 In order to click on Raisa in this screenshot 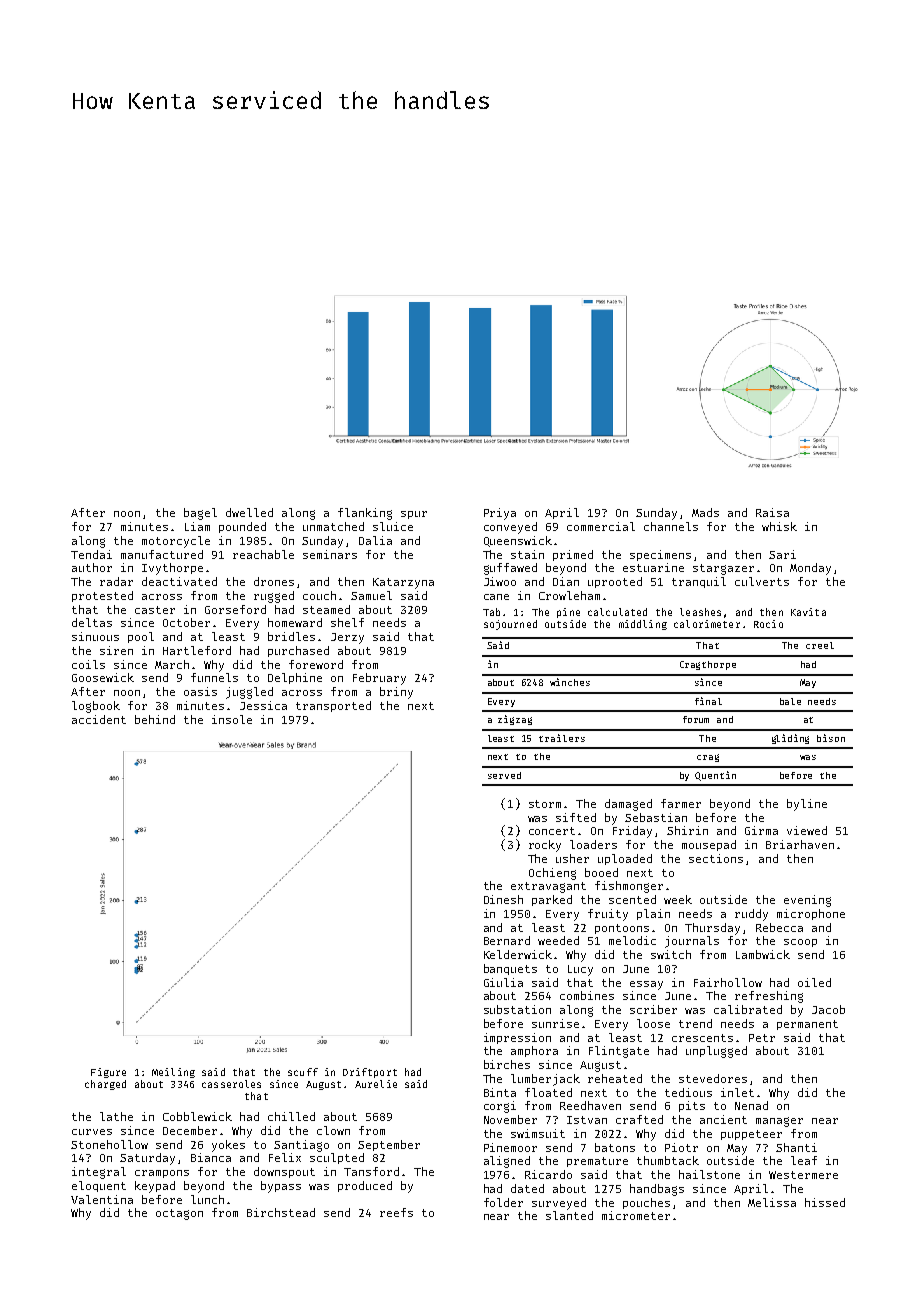, I will do `click(772, 512)`.
